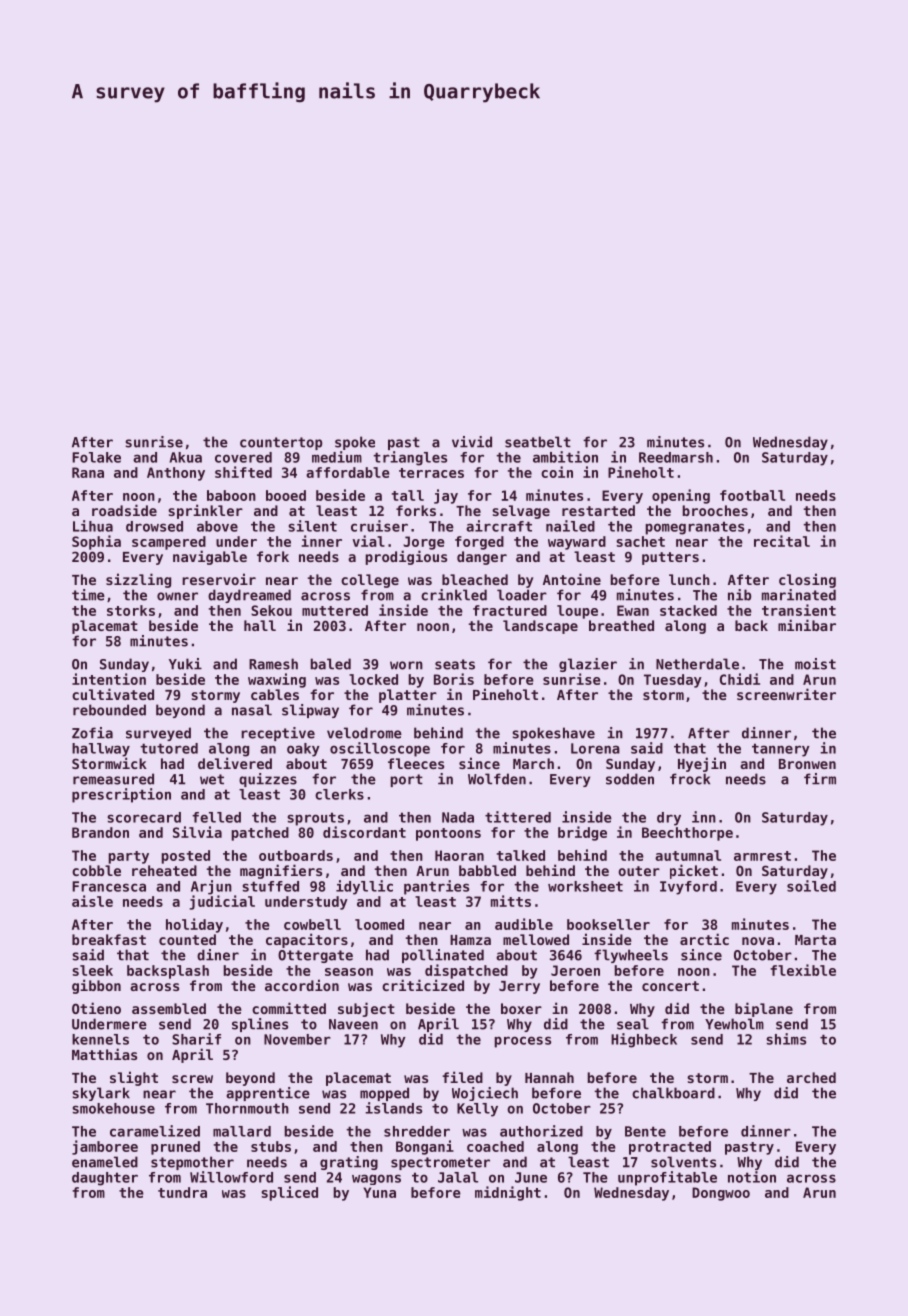 This screenshot has width=908, height=1316. Describe the element at coordinates (96, 457) in the screenshot. I see `Folake` at that location.
